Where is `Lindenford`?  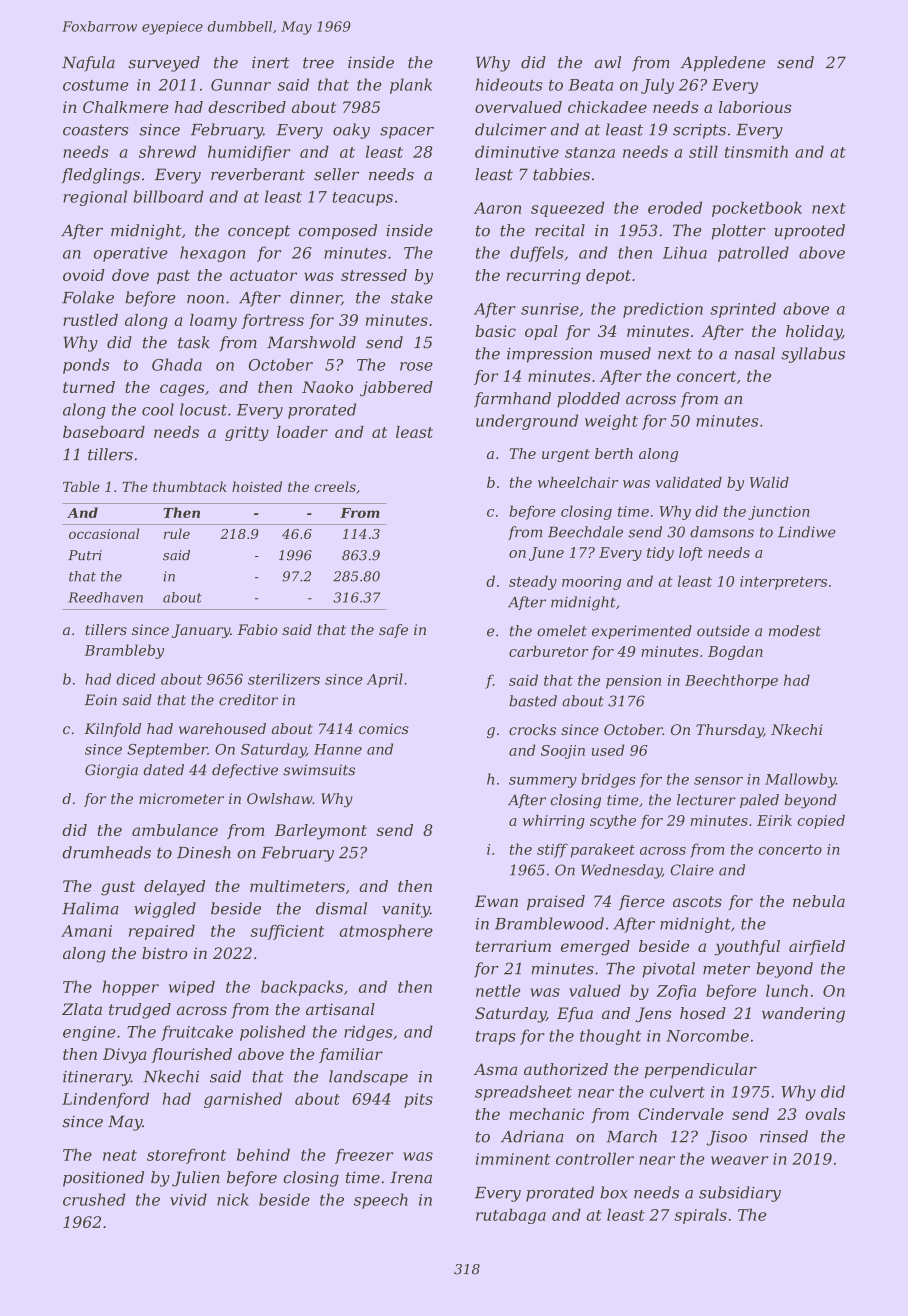
Lindenford is located at coordinates (105, 1100).
